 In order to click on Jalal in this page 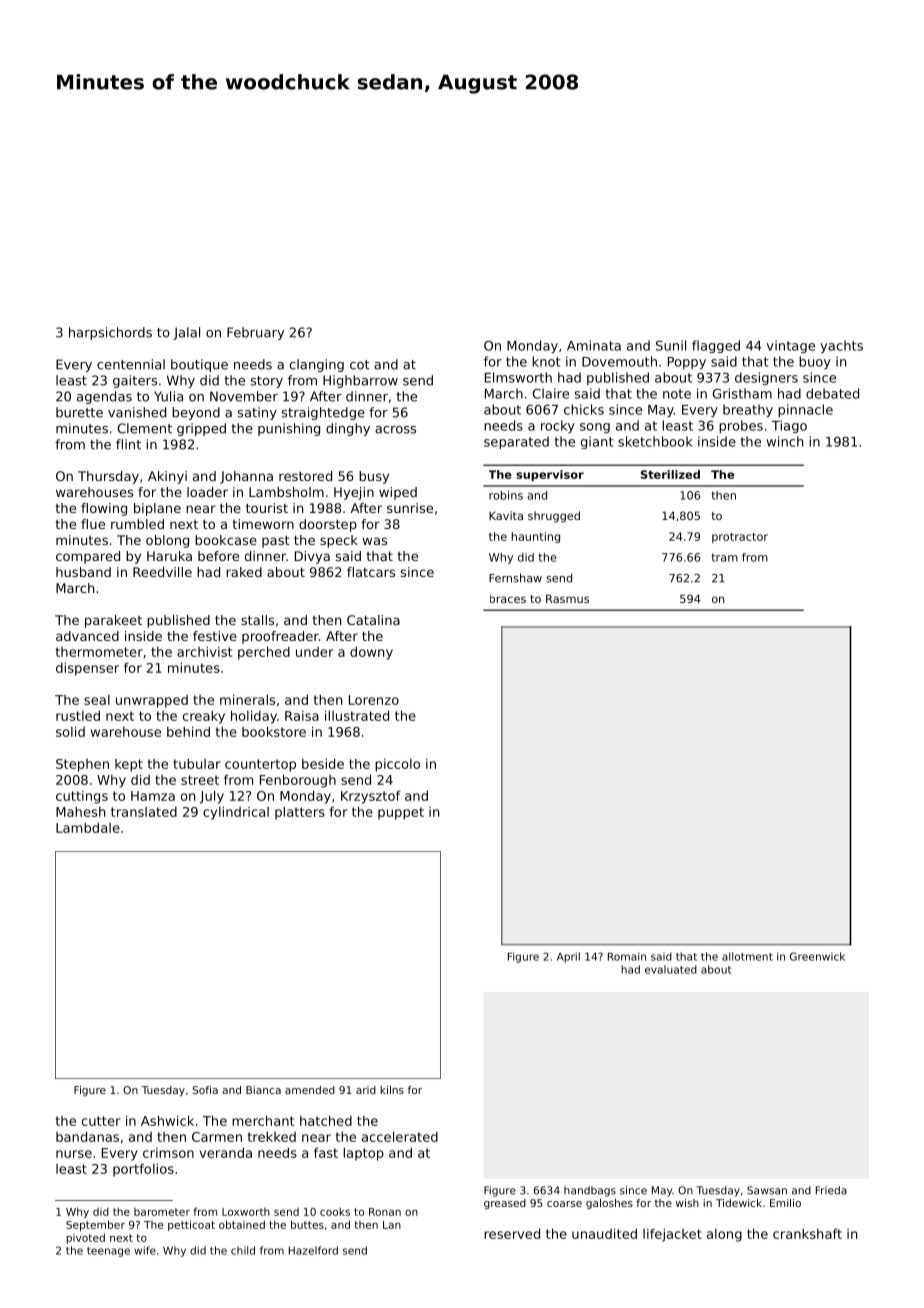, I will do `click(186, 333)`.
